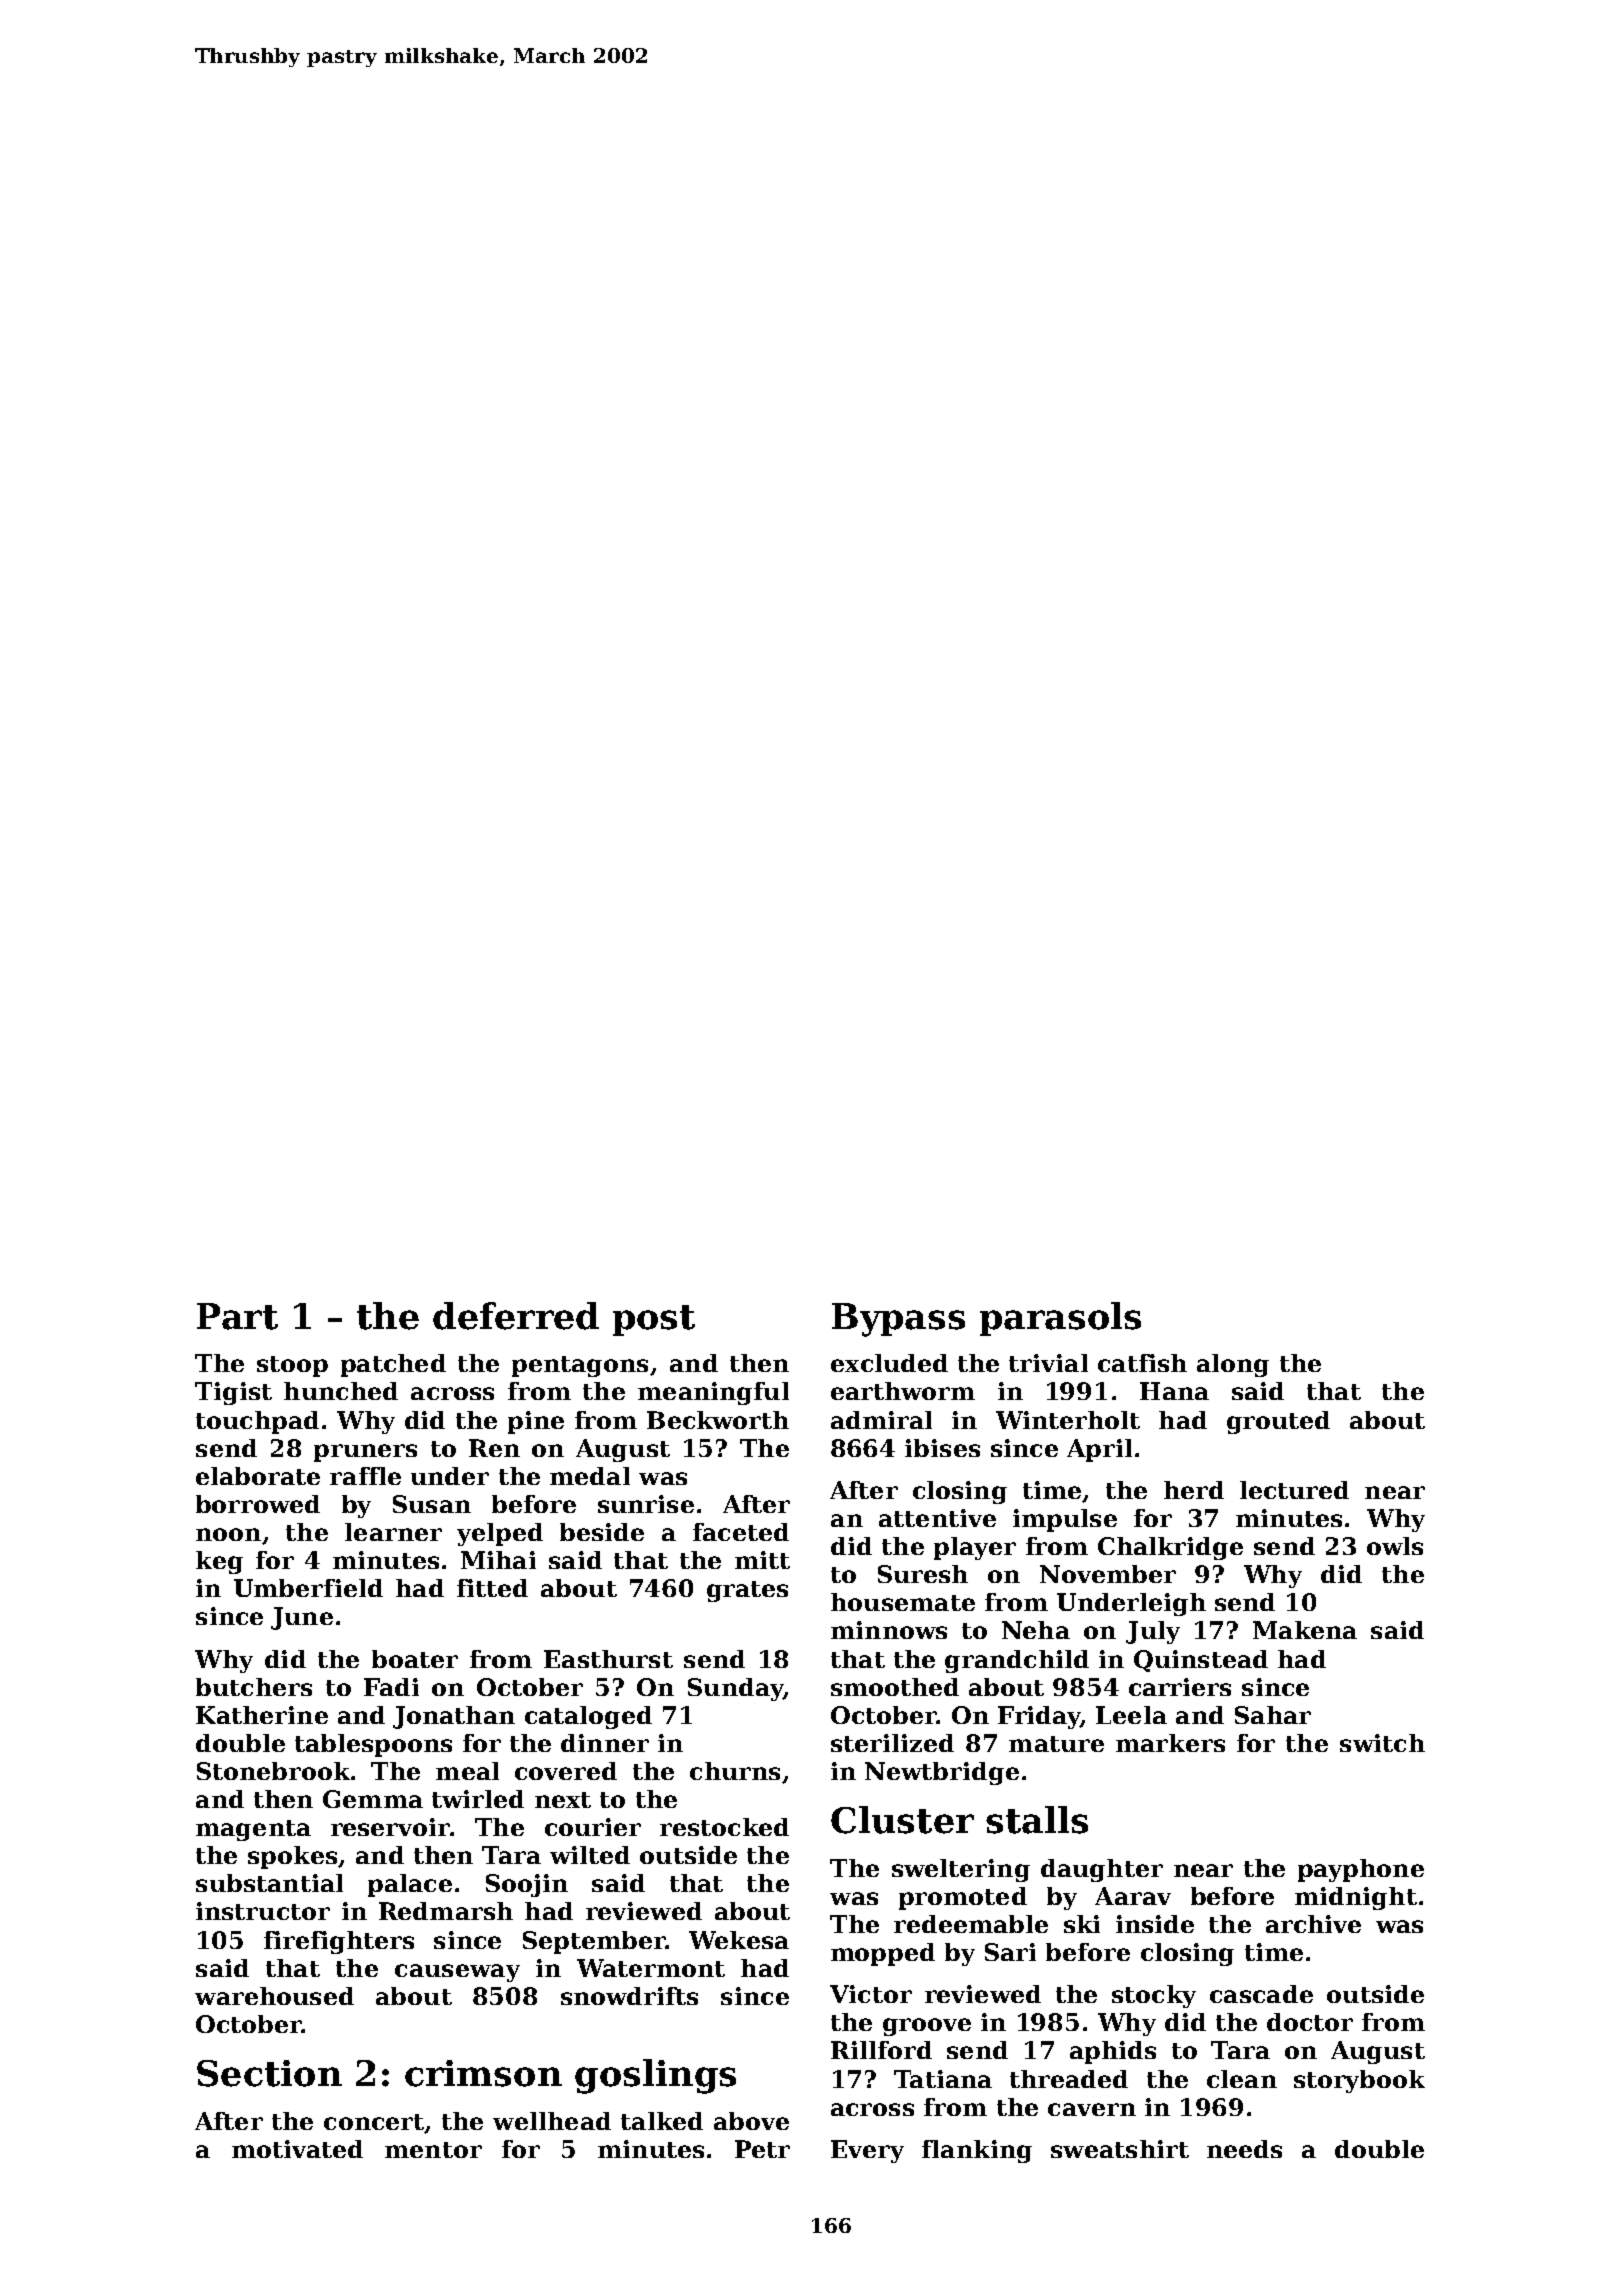 Image resolution: width=1620 pixels, height=2292 pixels. Describe the element at coordinates (739, 1940) in the document. I see `Wekesa` at that location.
